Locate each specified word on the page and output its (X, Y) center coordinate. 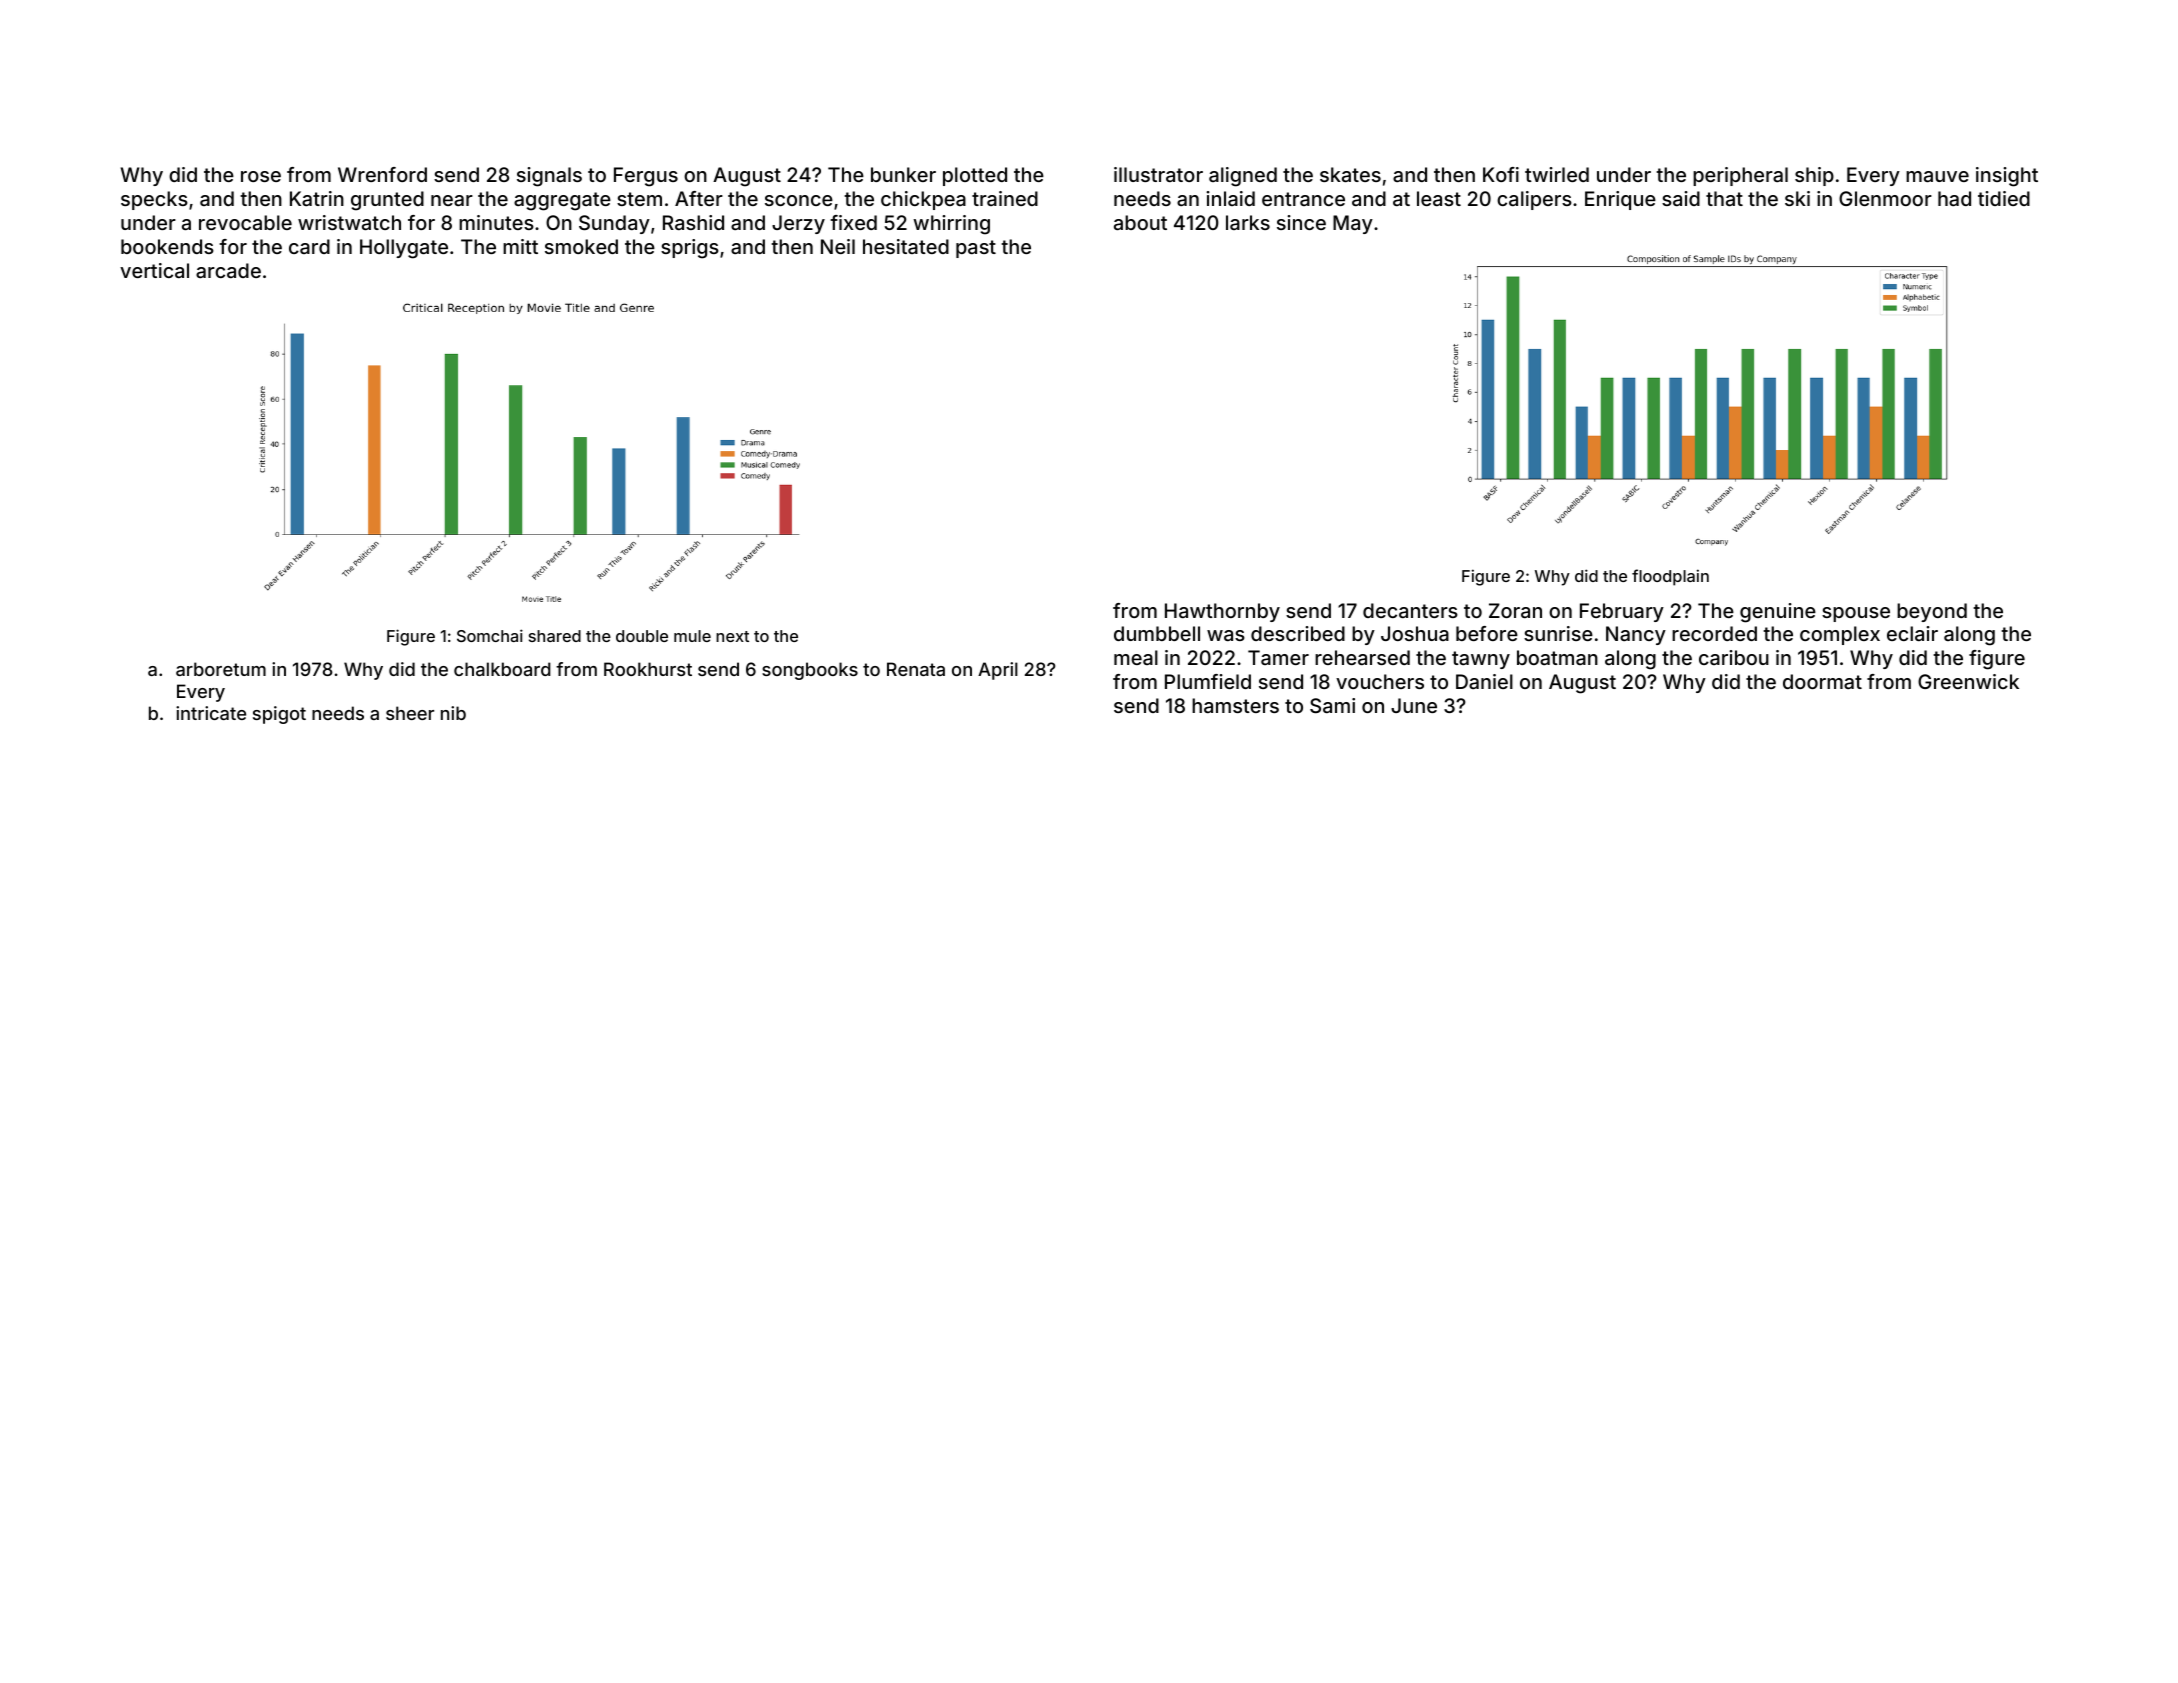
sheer (410, 713)
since (1301, 222)
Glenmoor (1885, 198)
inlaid (1230, 198)
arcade (228, 270)
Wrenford (382, 174)
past (976, 249)
